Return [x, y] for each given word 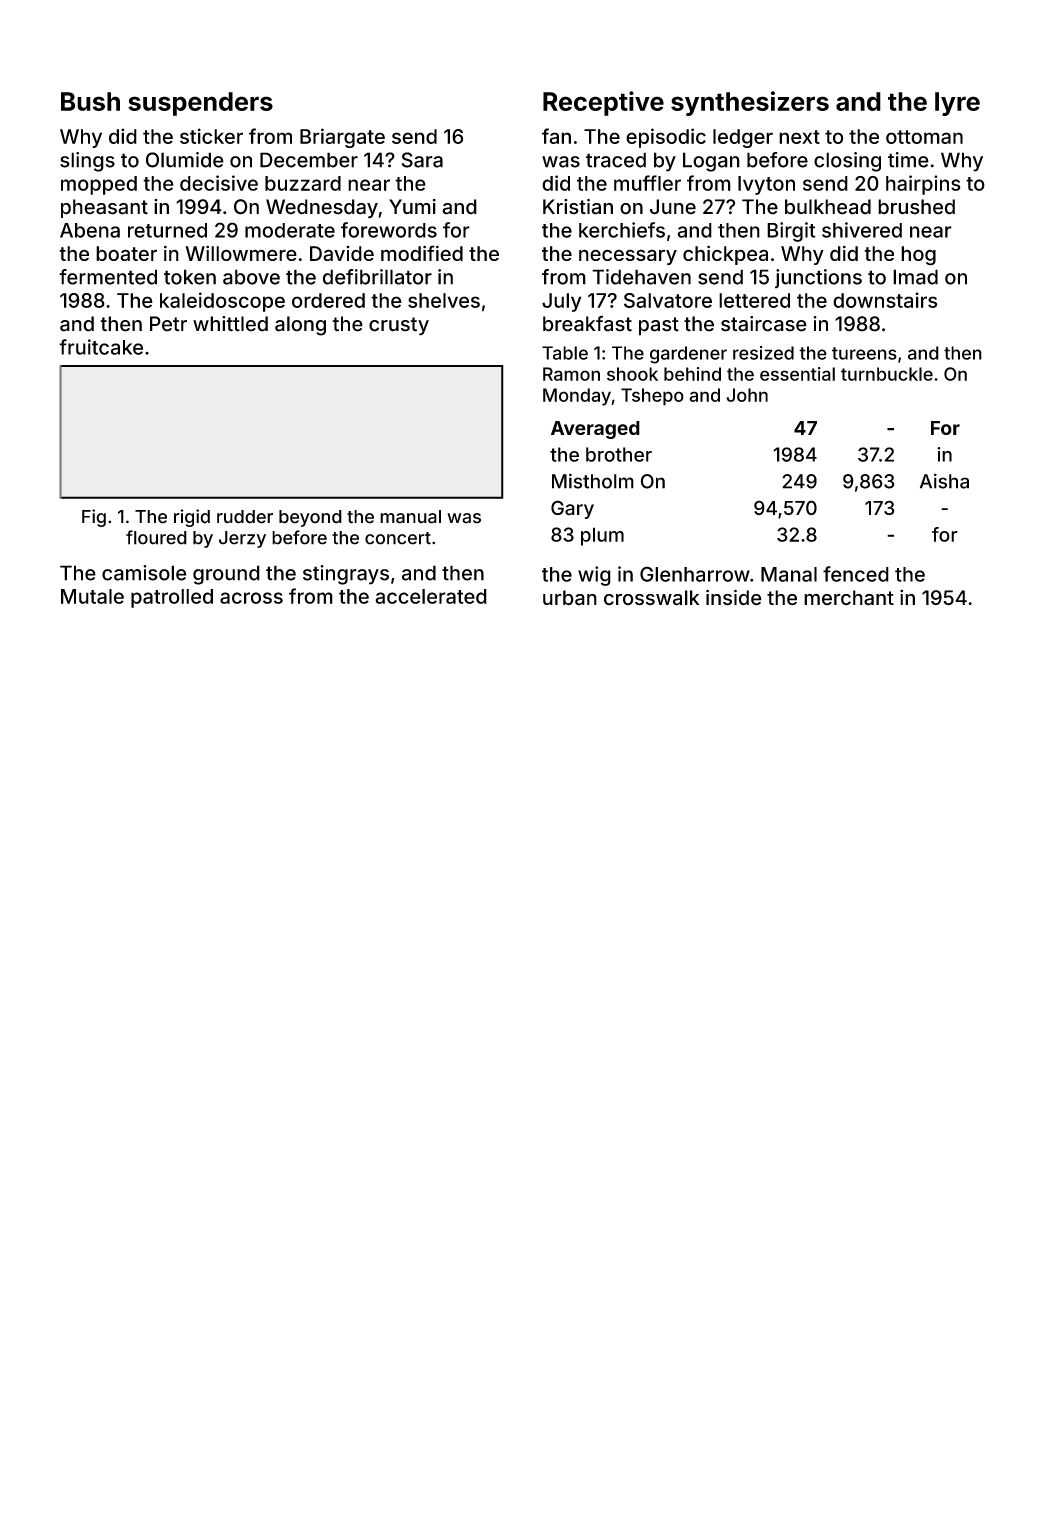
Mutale [92, 596]
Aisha [944, 481]
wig [594, 576]
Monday [577, 397]
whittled [230, 324]
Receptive [603, 103]
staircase [764, 324]
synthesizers [750, 103]
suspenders [200, 104]
